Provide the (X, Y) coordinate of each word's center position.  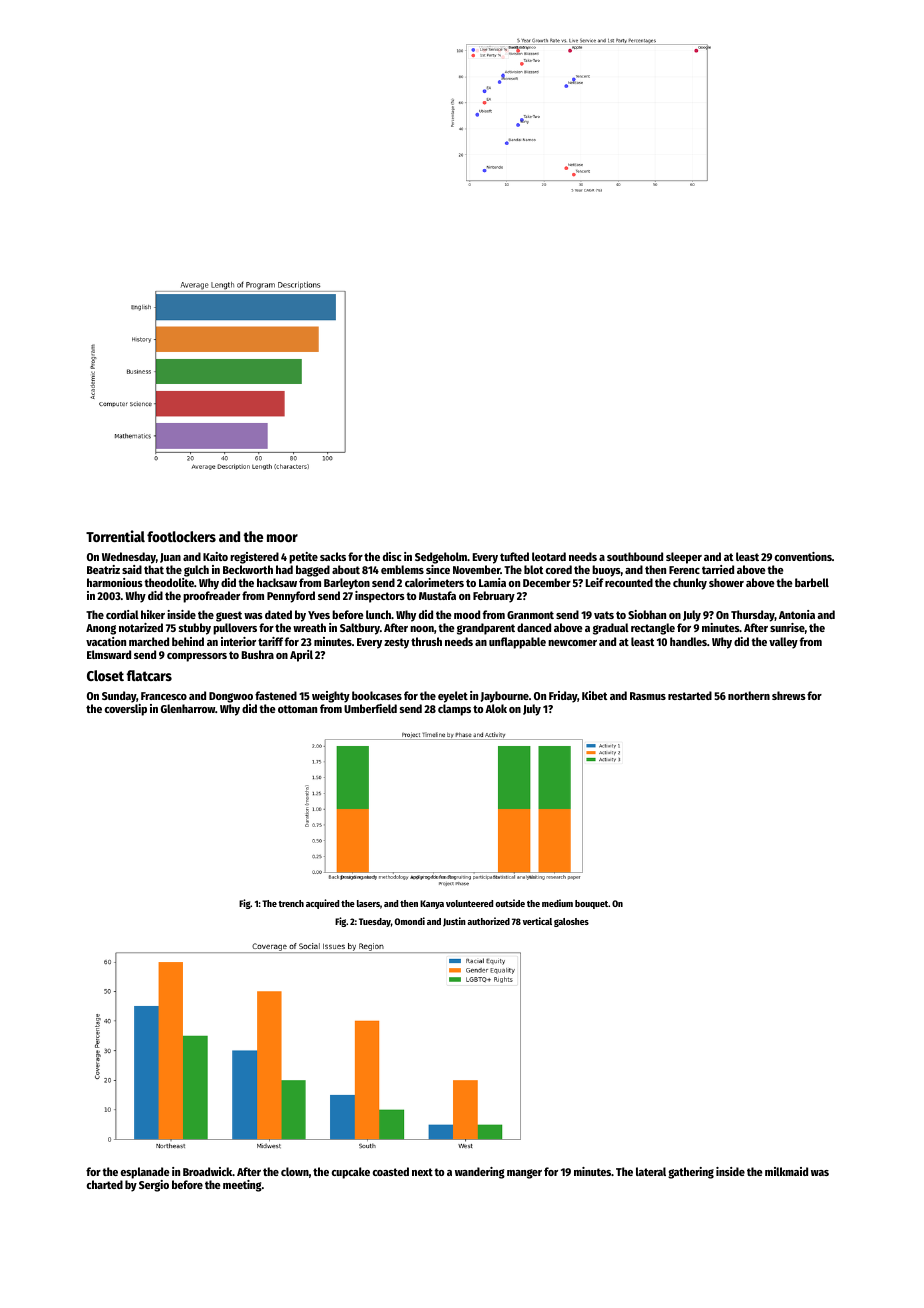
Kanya (432, 904)
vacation (106, 641)
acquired (322, 904)
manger (524, 1174)
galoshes (571, 922)
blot (533, 569)
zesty (396, 643)
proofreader (211, 597)
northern (749, 695)
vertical (537, 921)
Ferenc (684, 570)
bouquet (591, 904)
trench (291, 903)
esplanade (145, 1173)
